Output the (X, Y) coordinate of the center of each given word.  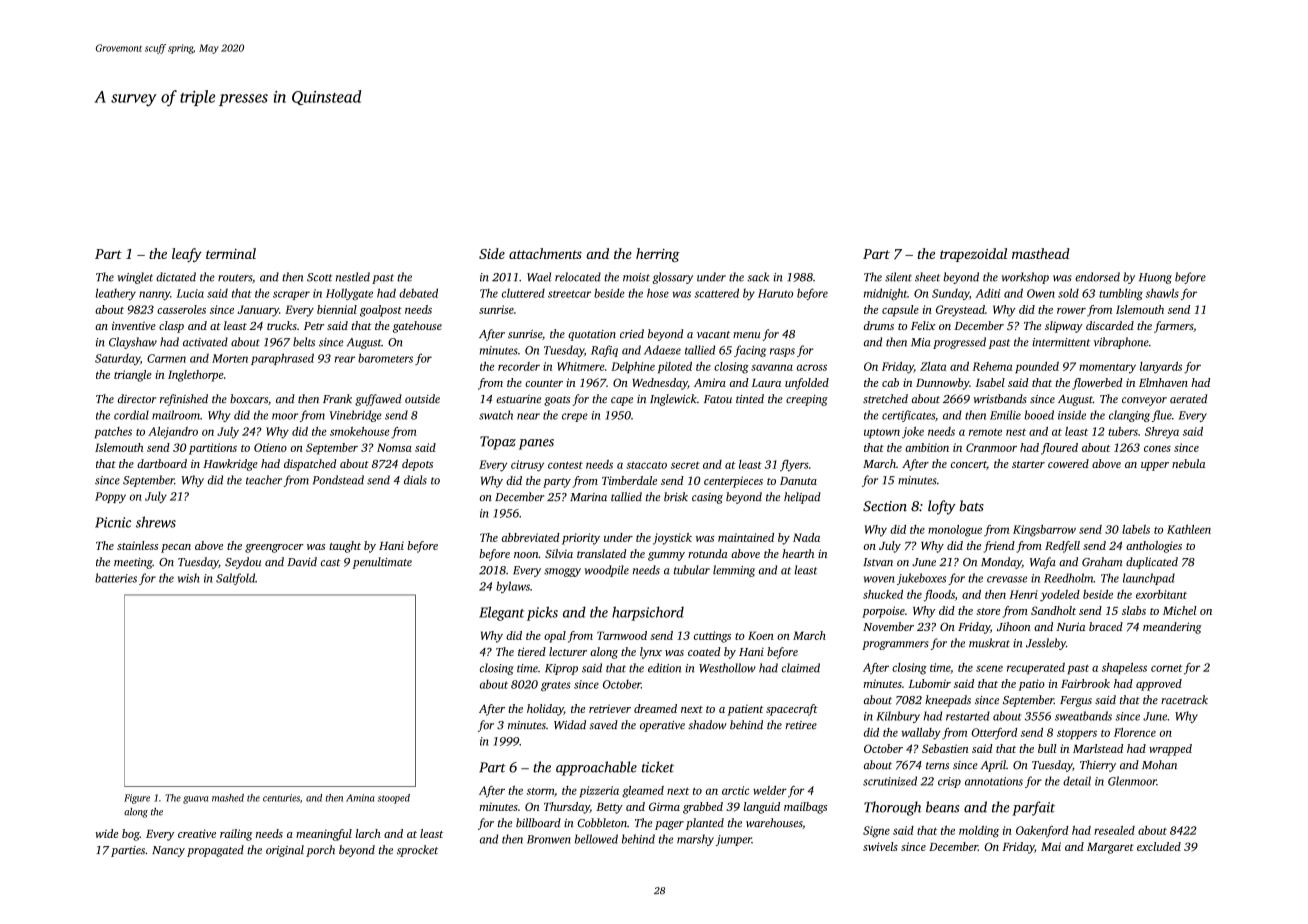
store (988, 611)
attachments (545, 253)
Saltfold (235, 579)
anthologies (1154, 547)
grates (556, 686)
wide (106, 833)
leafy (187, 255)
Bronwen (549, 839)
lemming (734, 571)
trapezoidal (973, 255)
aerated (1188, 398)
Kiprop (561, 669)
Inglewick (673, 400)
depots (417, 465)
